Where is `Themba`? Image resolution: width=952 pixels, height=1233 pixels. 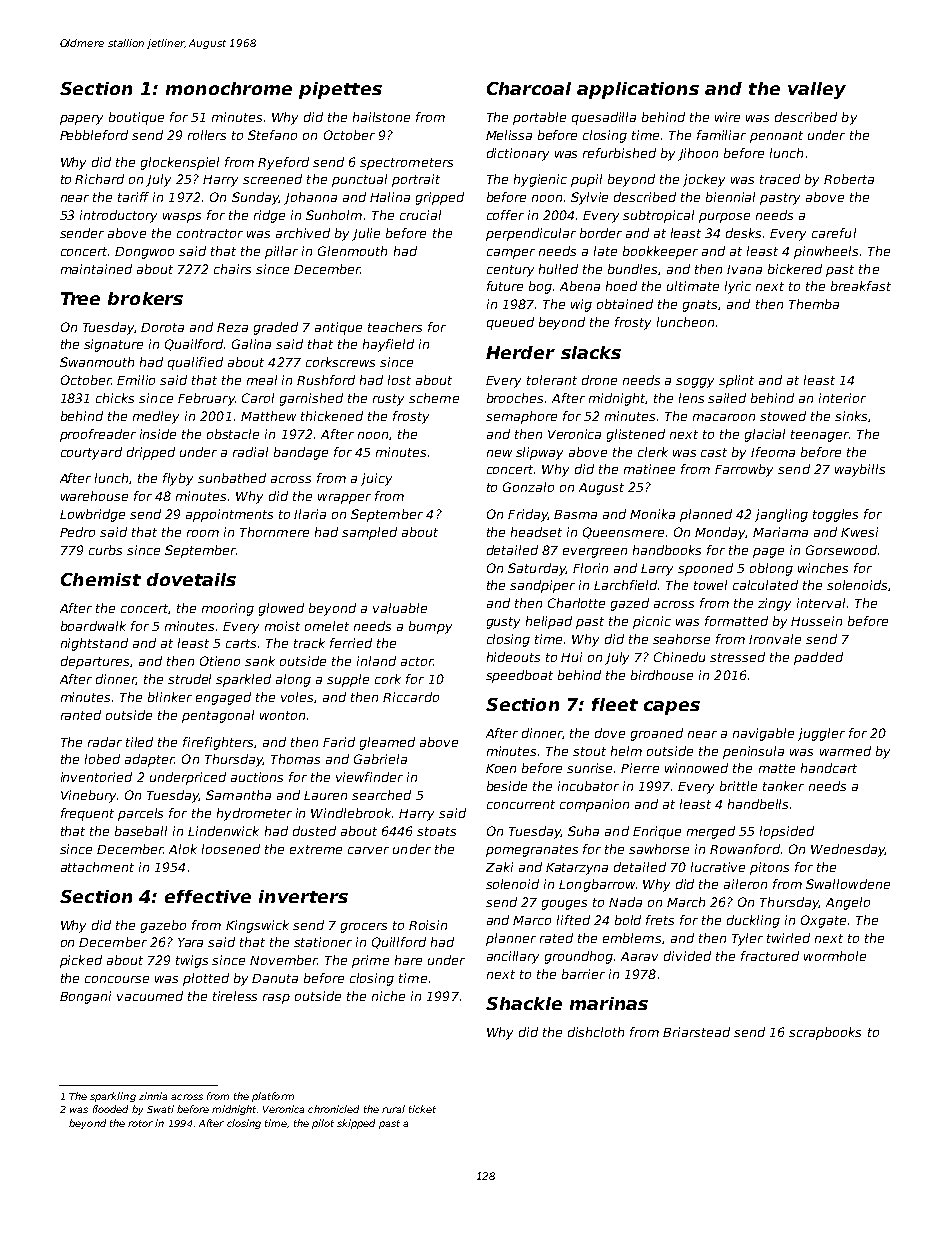 Themba is located at coordinates (814, 304).
